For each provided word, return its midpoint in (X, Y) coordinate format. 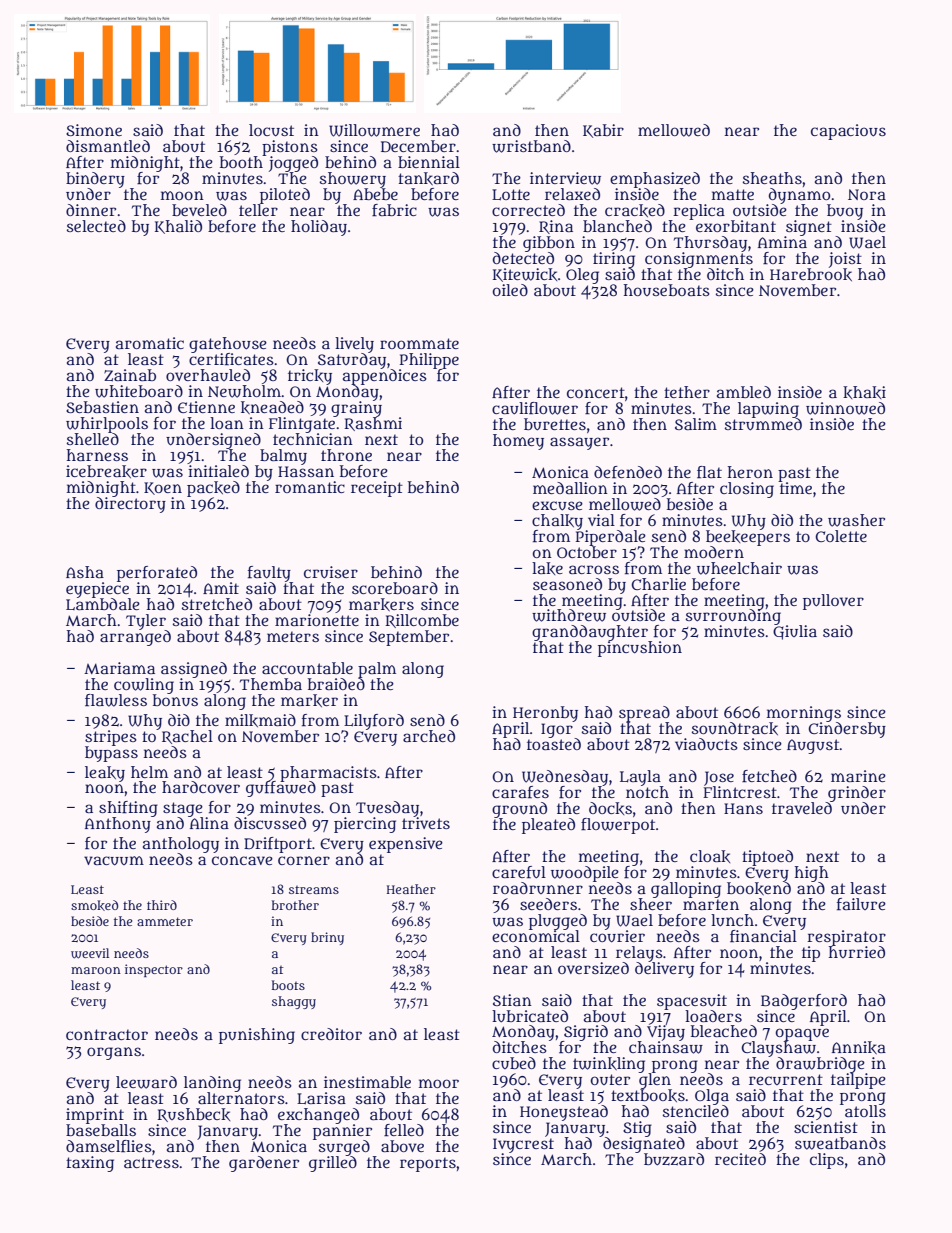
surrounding (733, 617)
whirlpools (107, 425)
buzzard (674, 1159)
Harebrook (811, 274)
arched (429, 736)
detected (523, 257)
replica (699, 212)
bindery (95, 180)
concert (596, 392)
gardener (264, 1164)
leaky (105, 774)
